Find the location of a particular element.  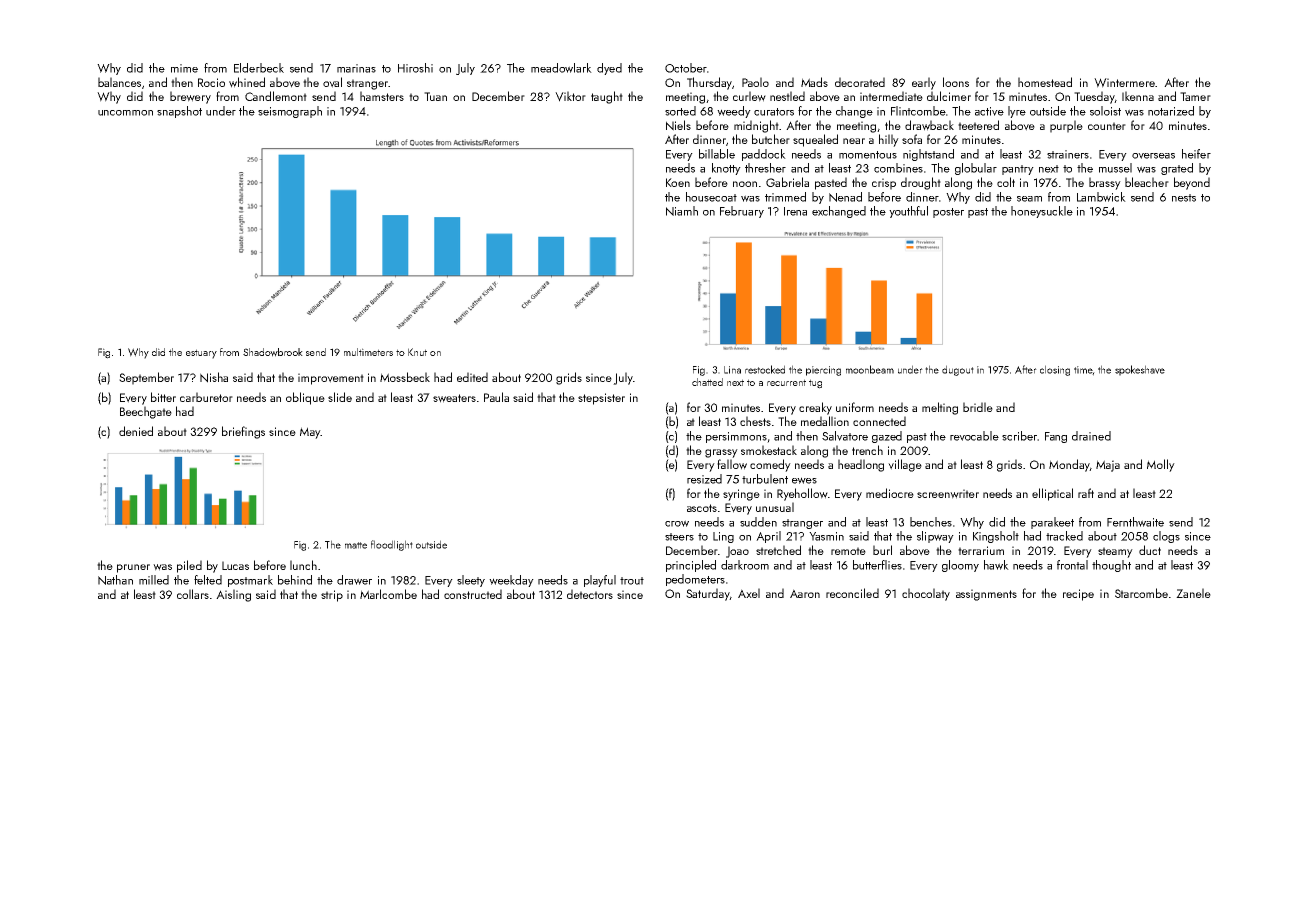

snapshot is located at coordinates (179, 112).
